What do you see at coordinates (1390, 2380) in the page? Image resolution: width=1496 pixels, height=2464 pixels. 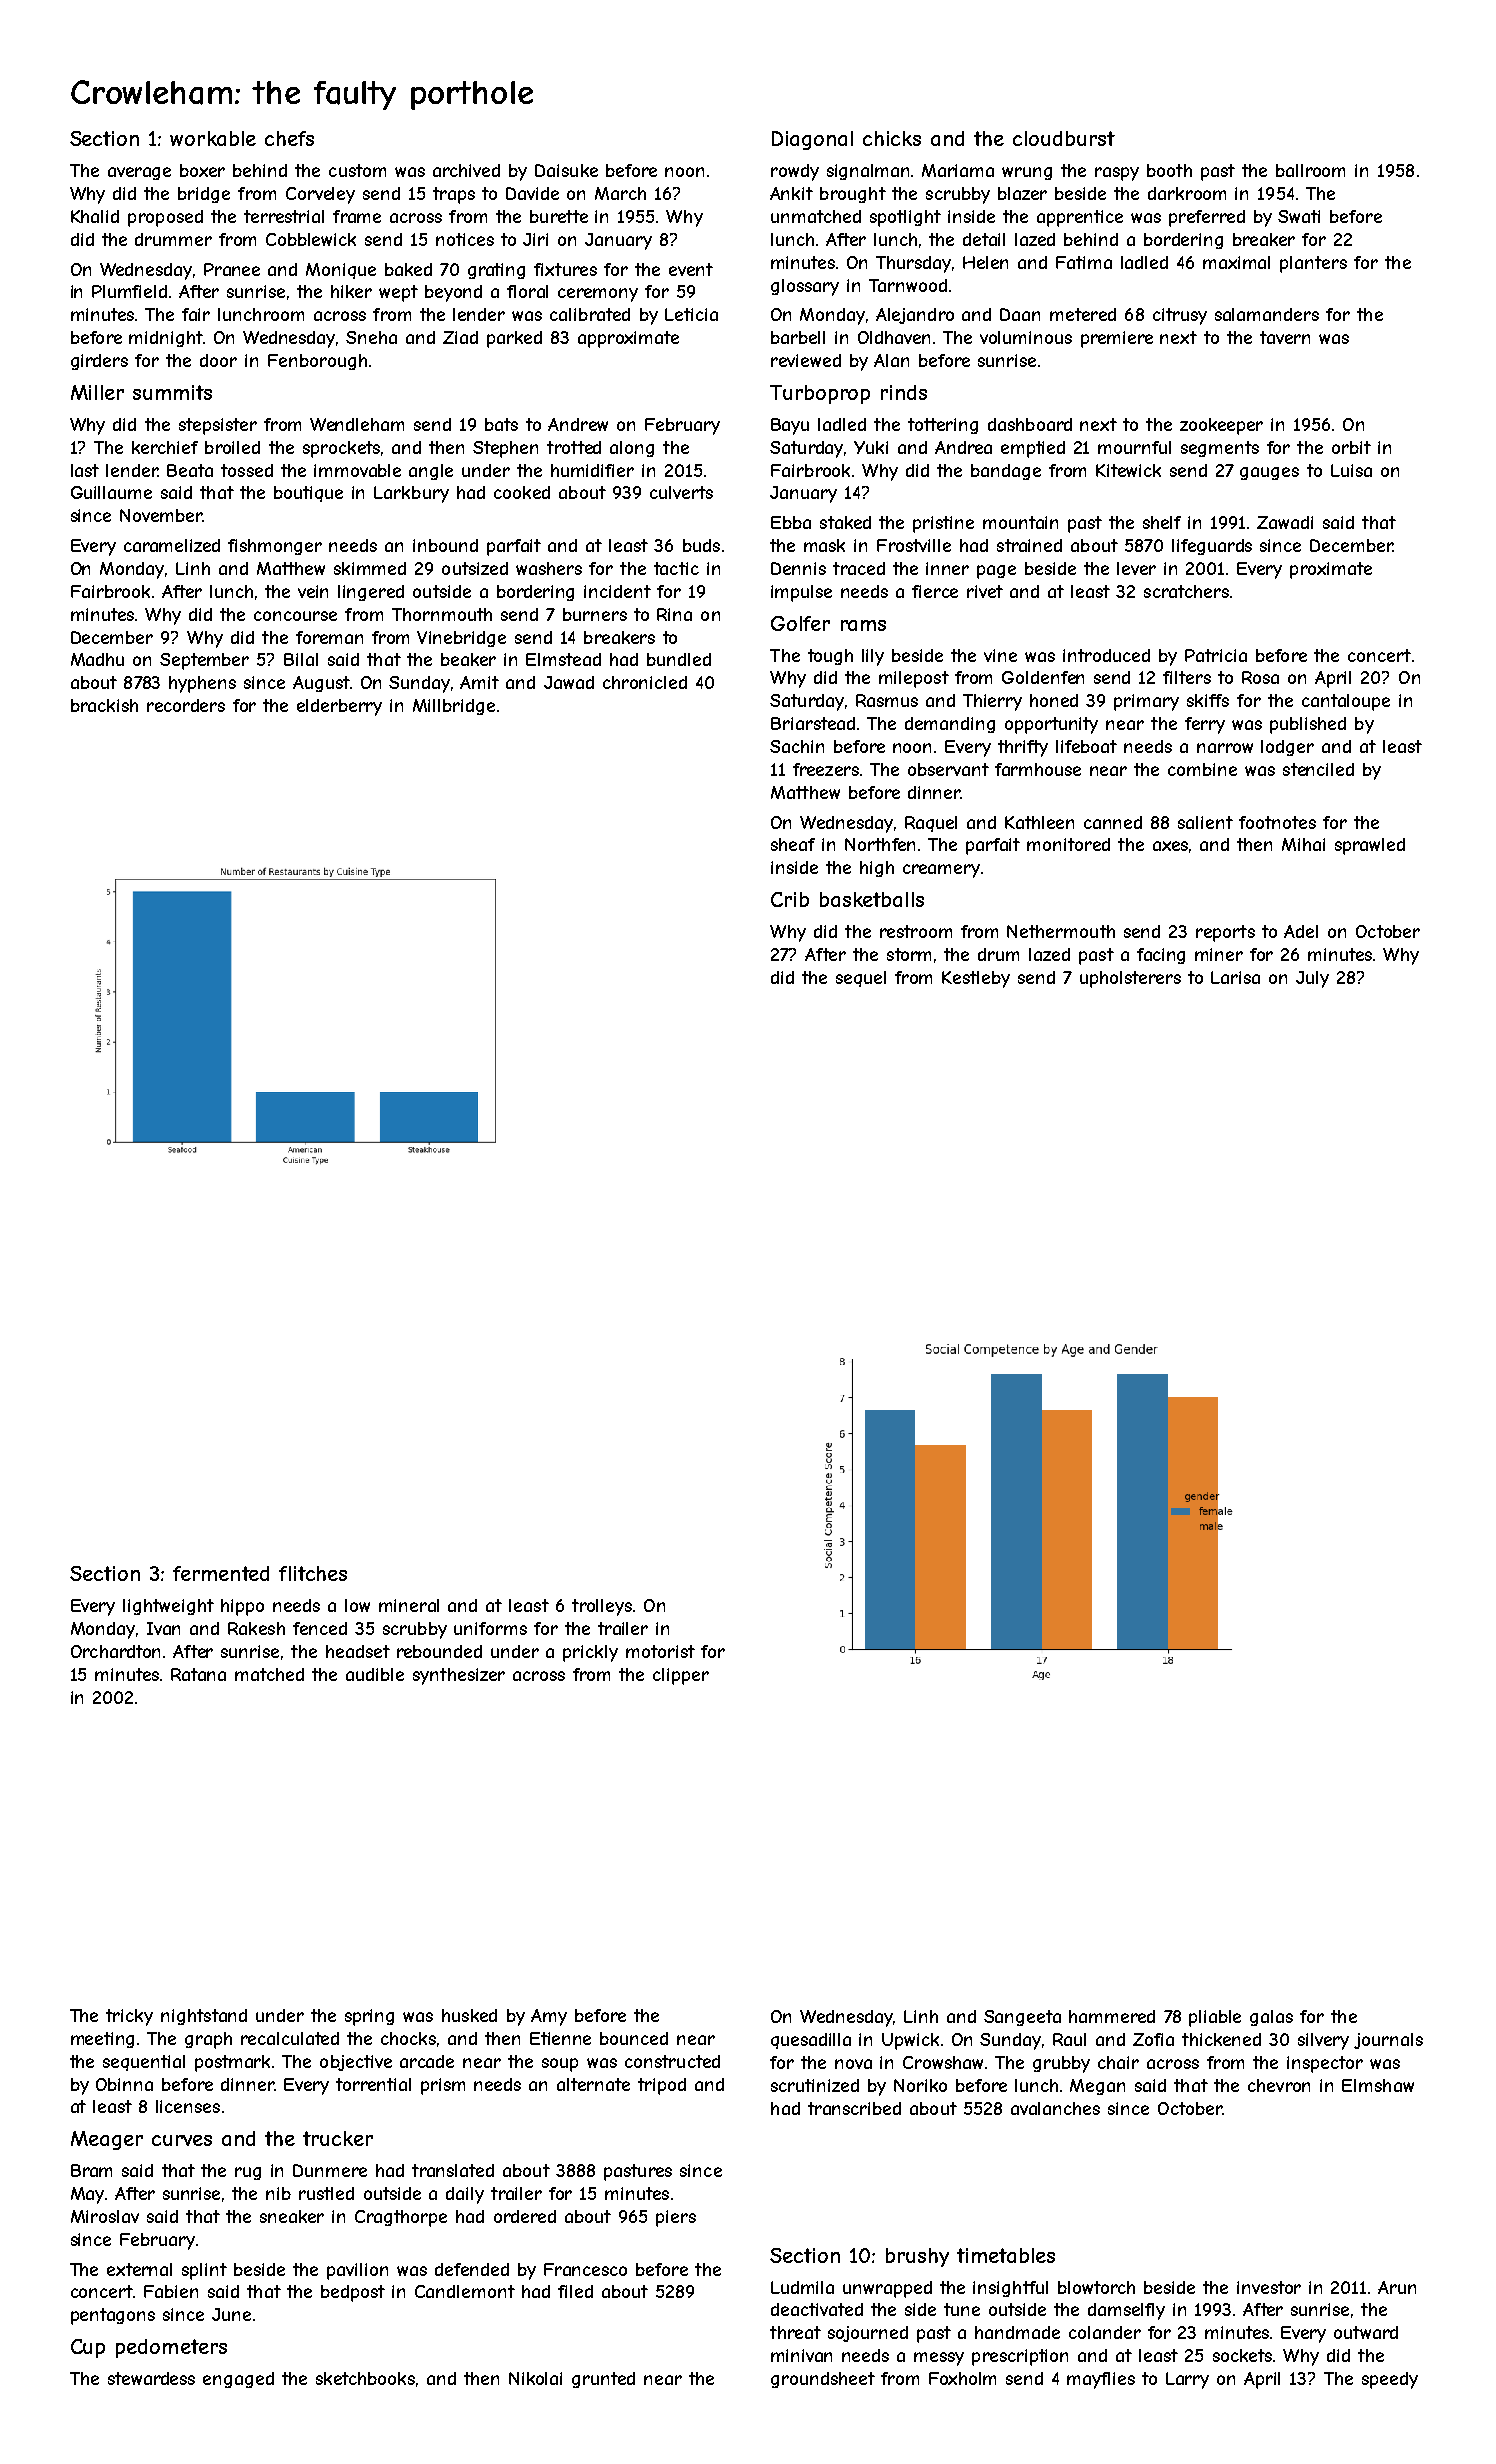 I see `speedy` at bounding box center [1390, 2380].
